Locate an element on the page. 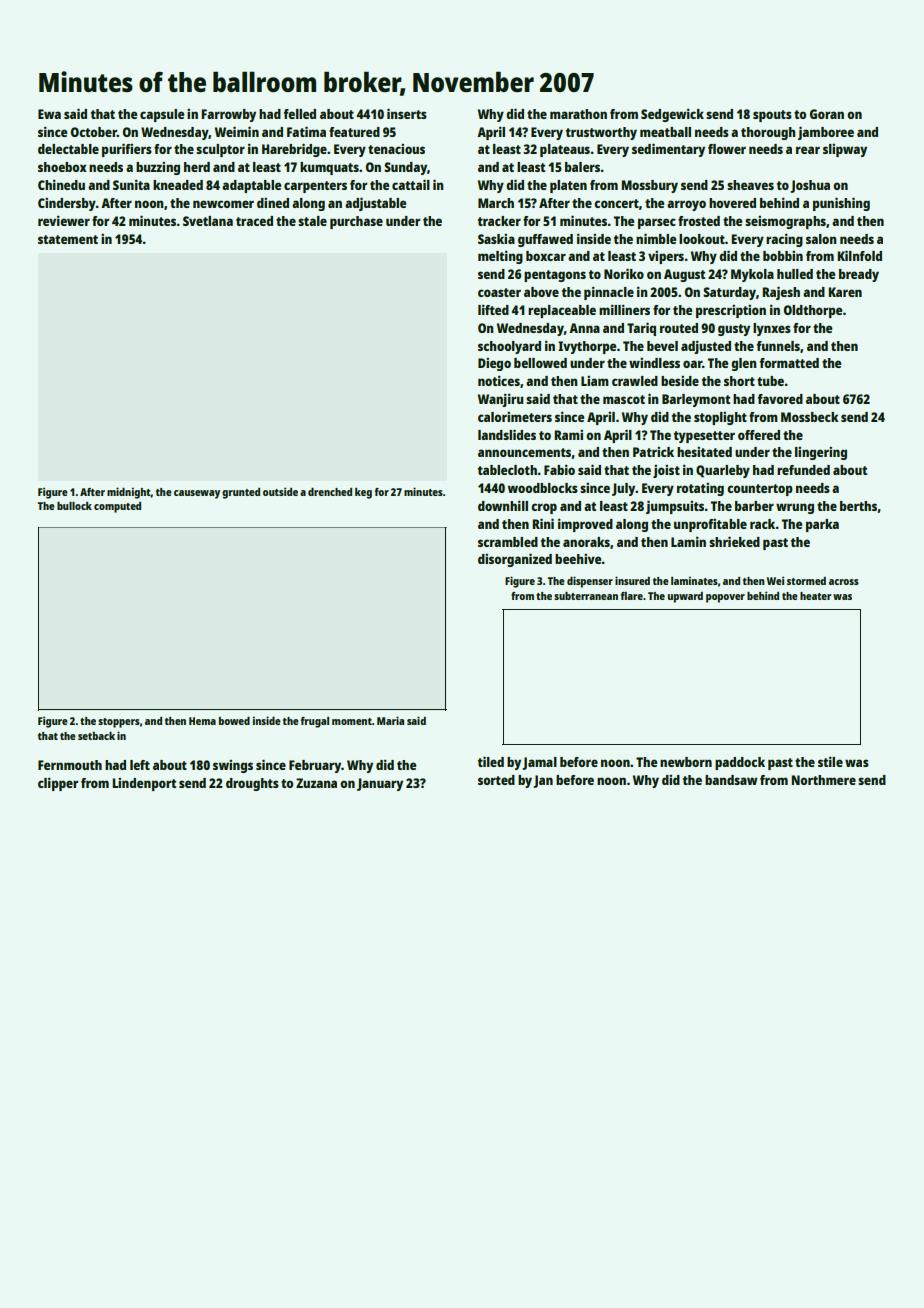 The image size is (924, 1308). January is located at coordinates (380, 784).
